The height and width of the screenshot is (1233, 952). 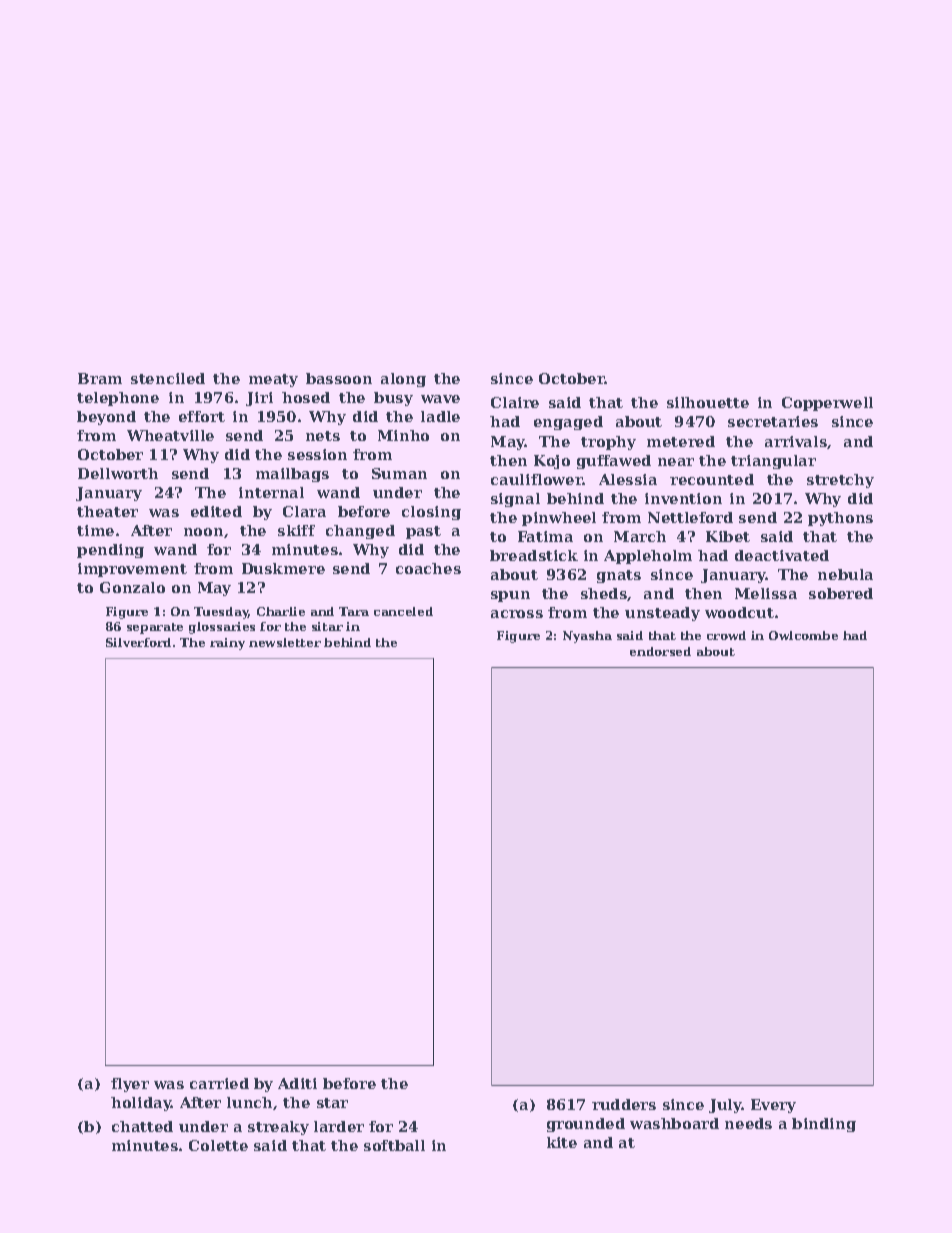 What do you see at coordinates (297, 1083) in the screenshot?
I see `Aditi` at bounding box center [297, 1083].
